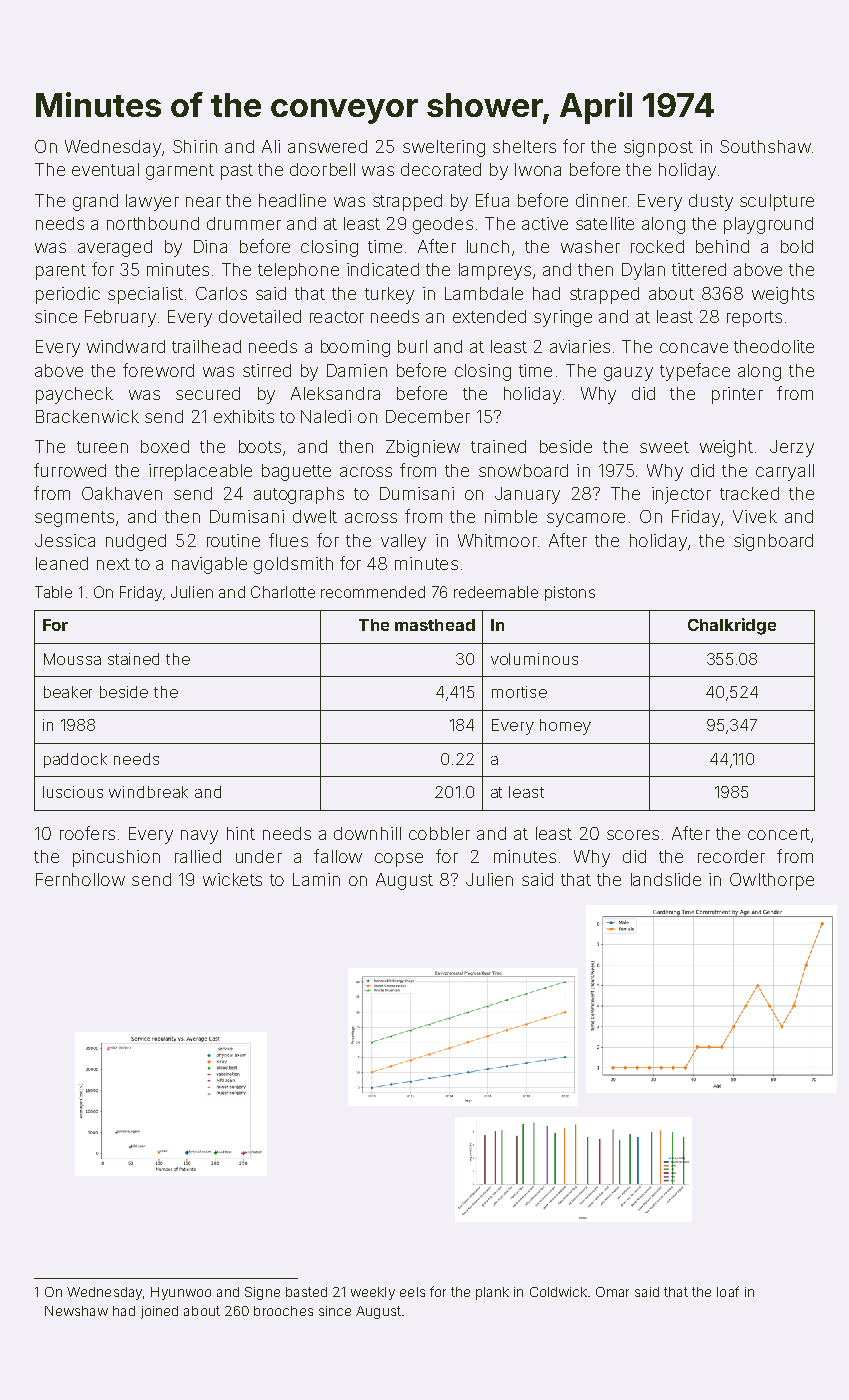 The height and width of the document is (1400, 849). Describe the element at coordinates (492, 1293) in the document. I see `plank` at that location.
